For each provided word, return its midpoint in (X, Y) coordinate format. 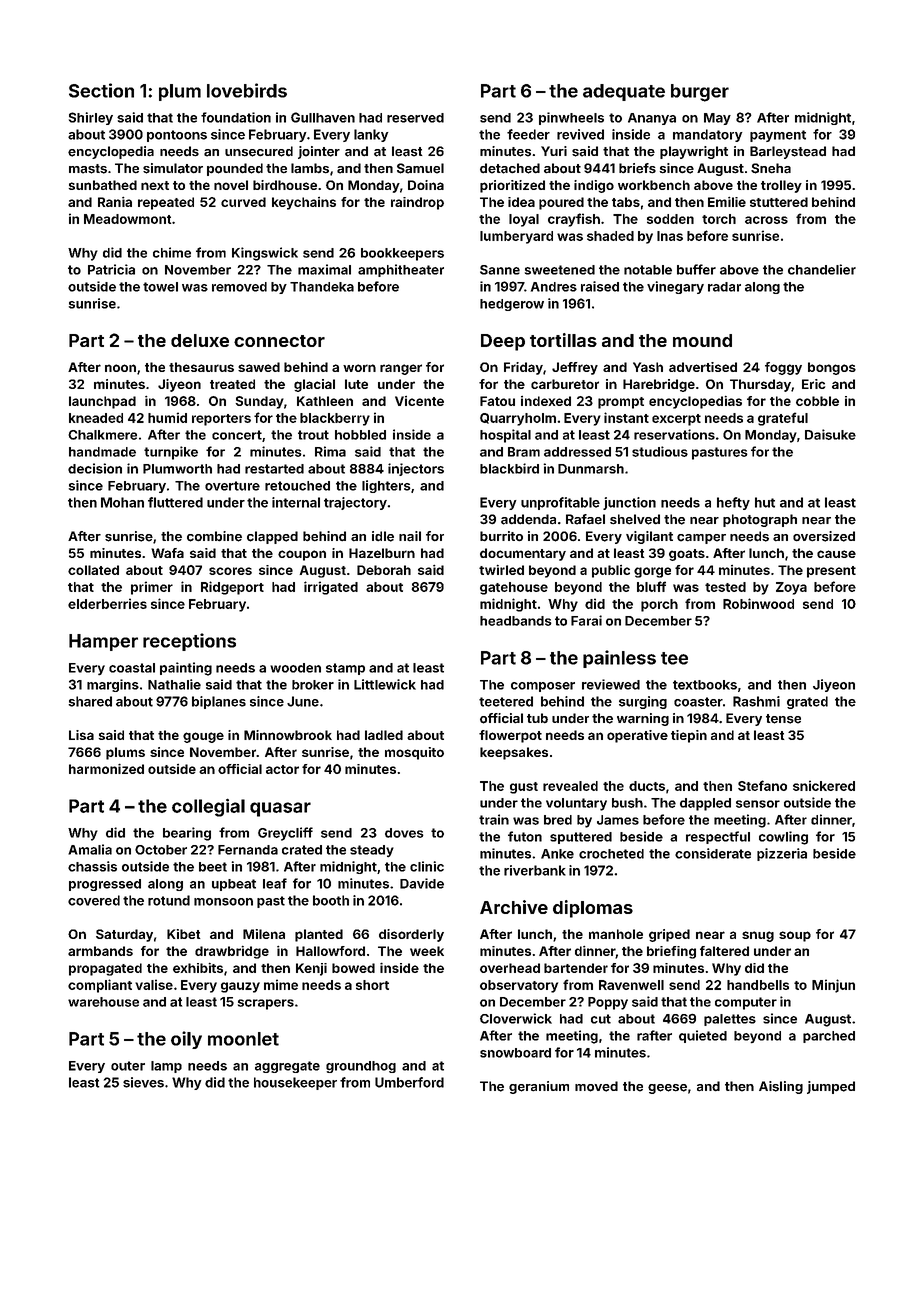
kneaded (96, 418)
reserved (415, 118)
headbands (515, 621)
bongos (832, 368)
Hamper (103, 642)
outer (128, 1066)
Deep (503, 342)
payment (778, 136)
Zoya (791, 588)
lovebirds (247, 90)
